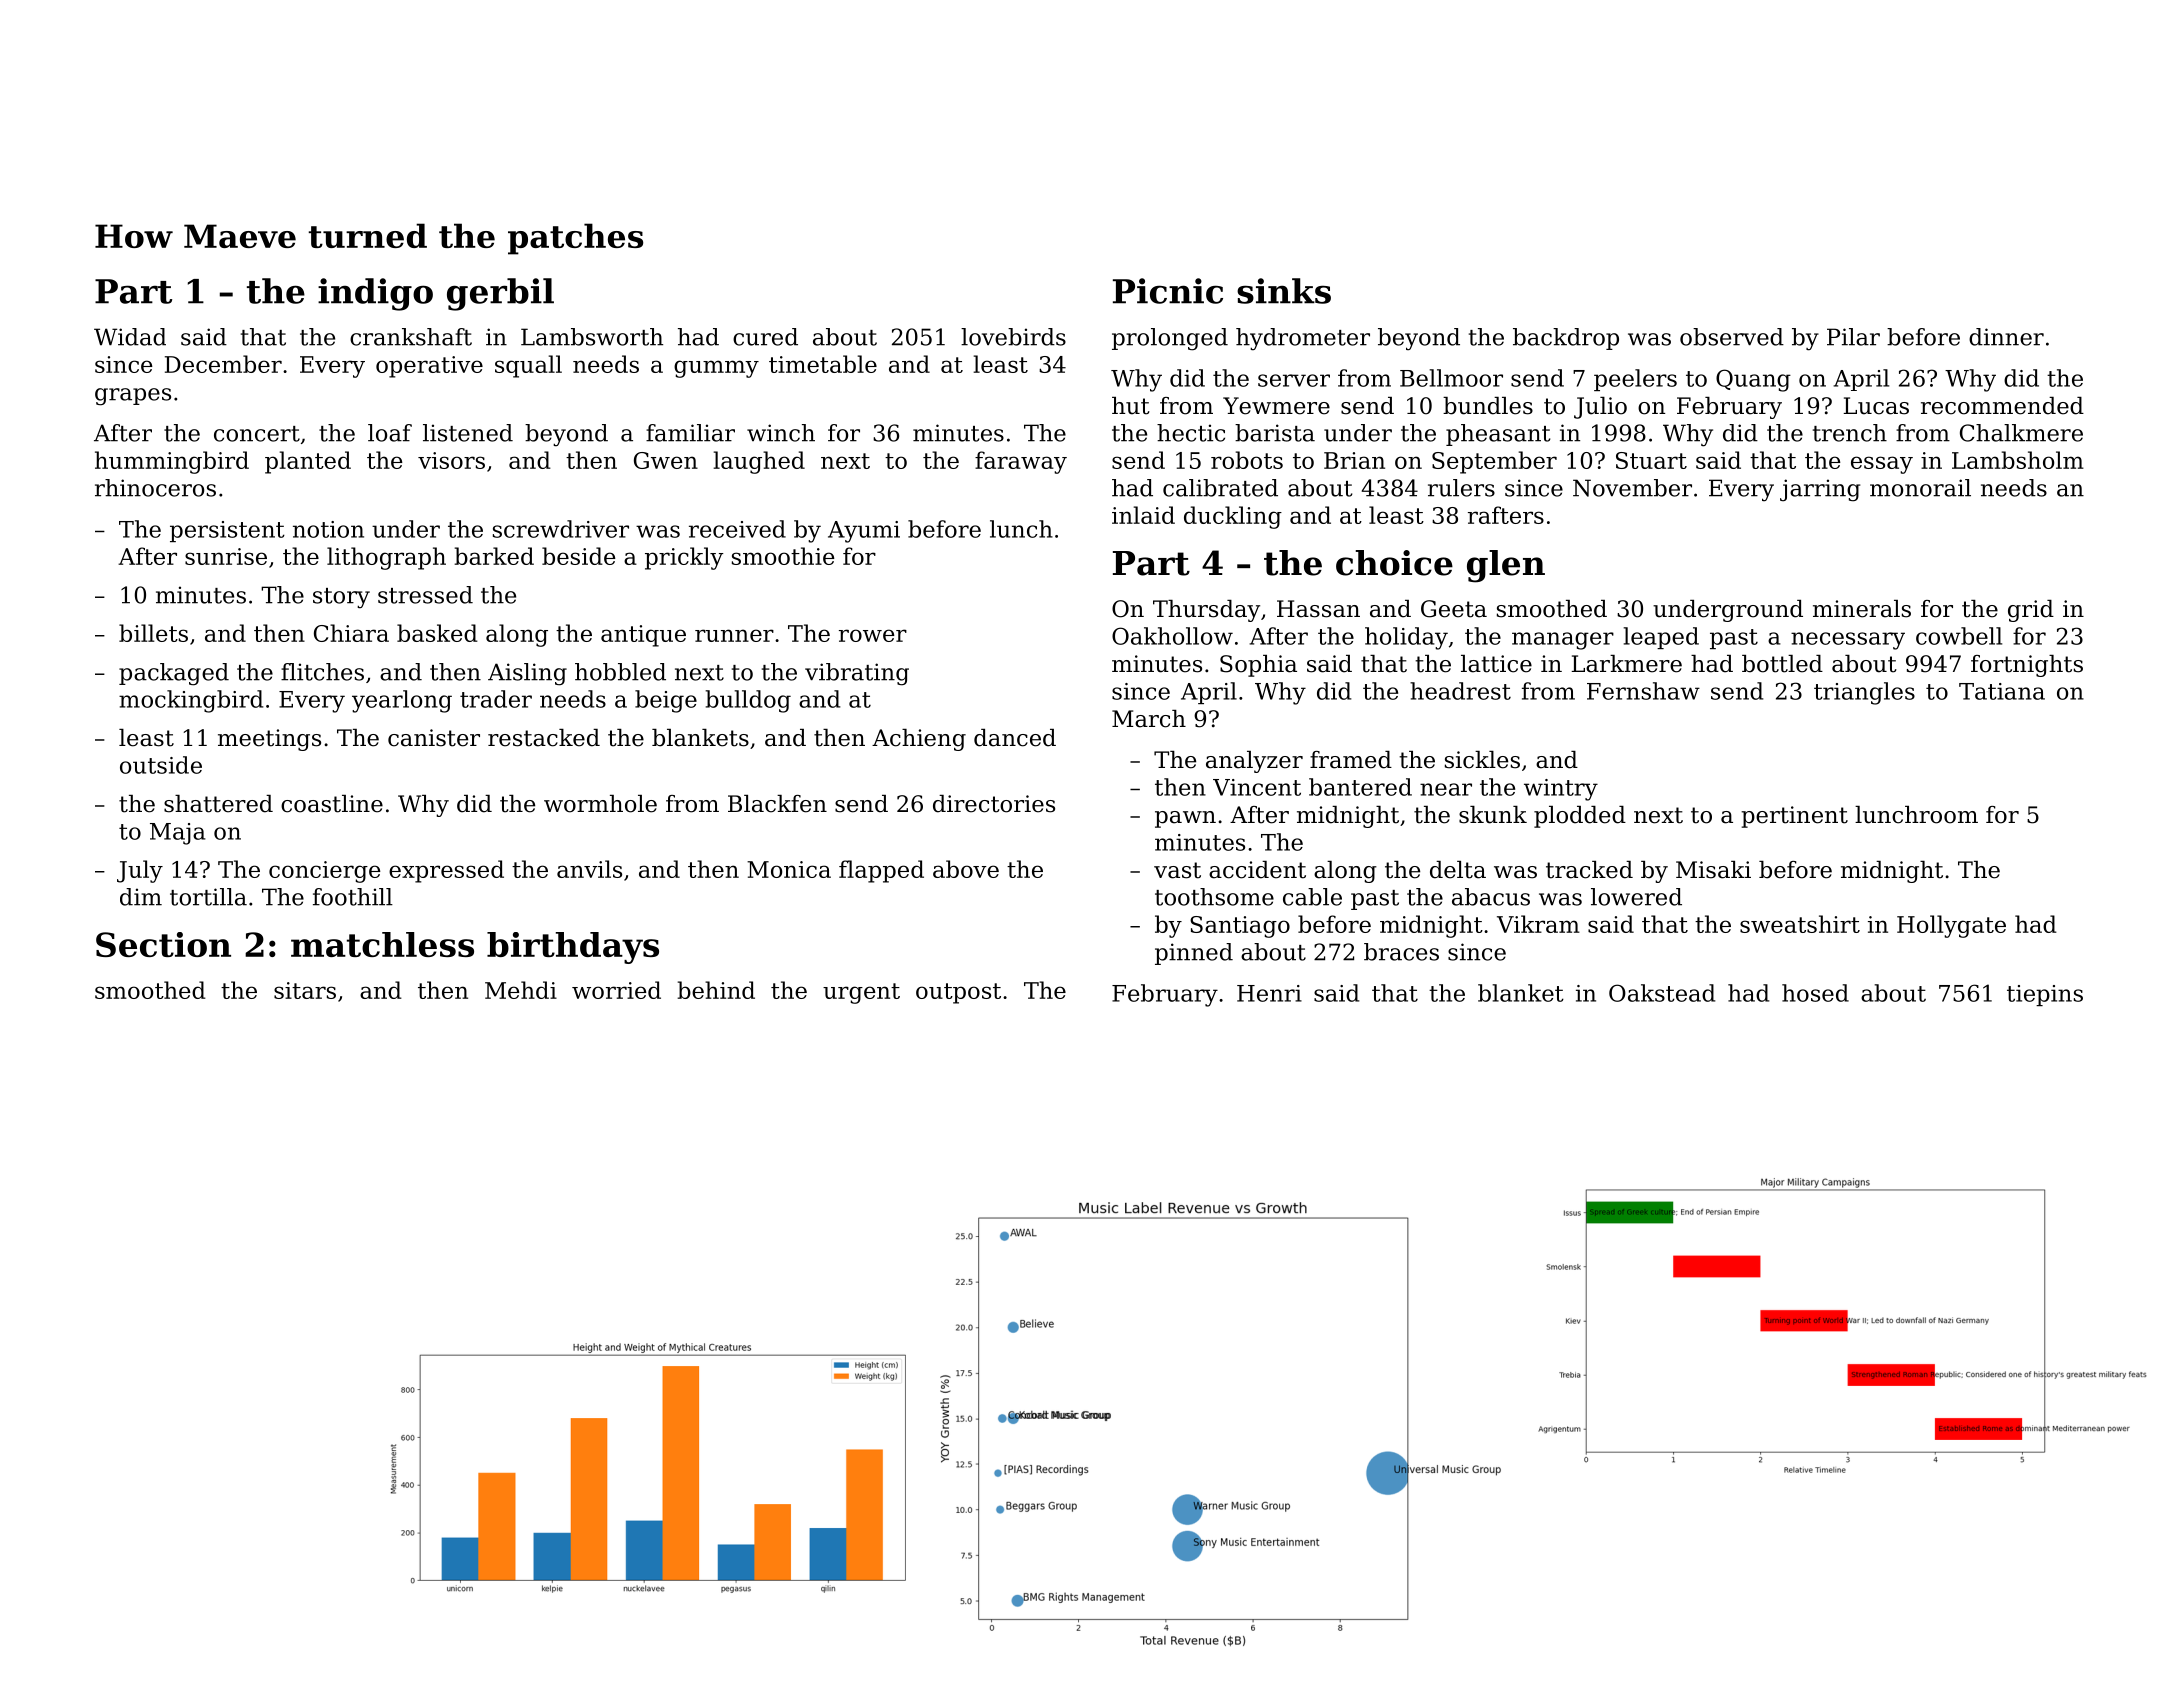 Image resolution: width=2178 pixels, height=1683 pixels. What do you see at coordinates (873, 635) in the screenshot?
I see `rower` at bounding box center [873, 635].
